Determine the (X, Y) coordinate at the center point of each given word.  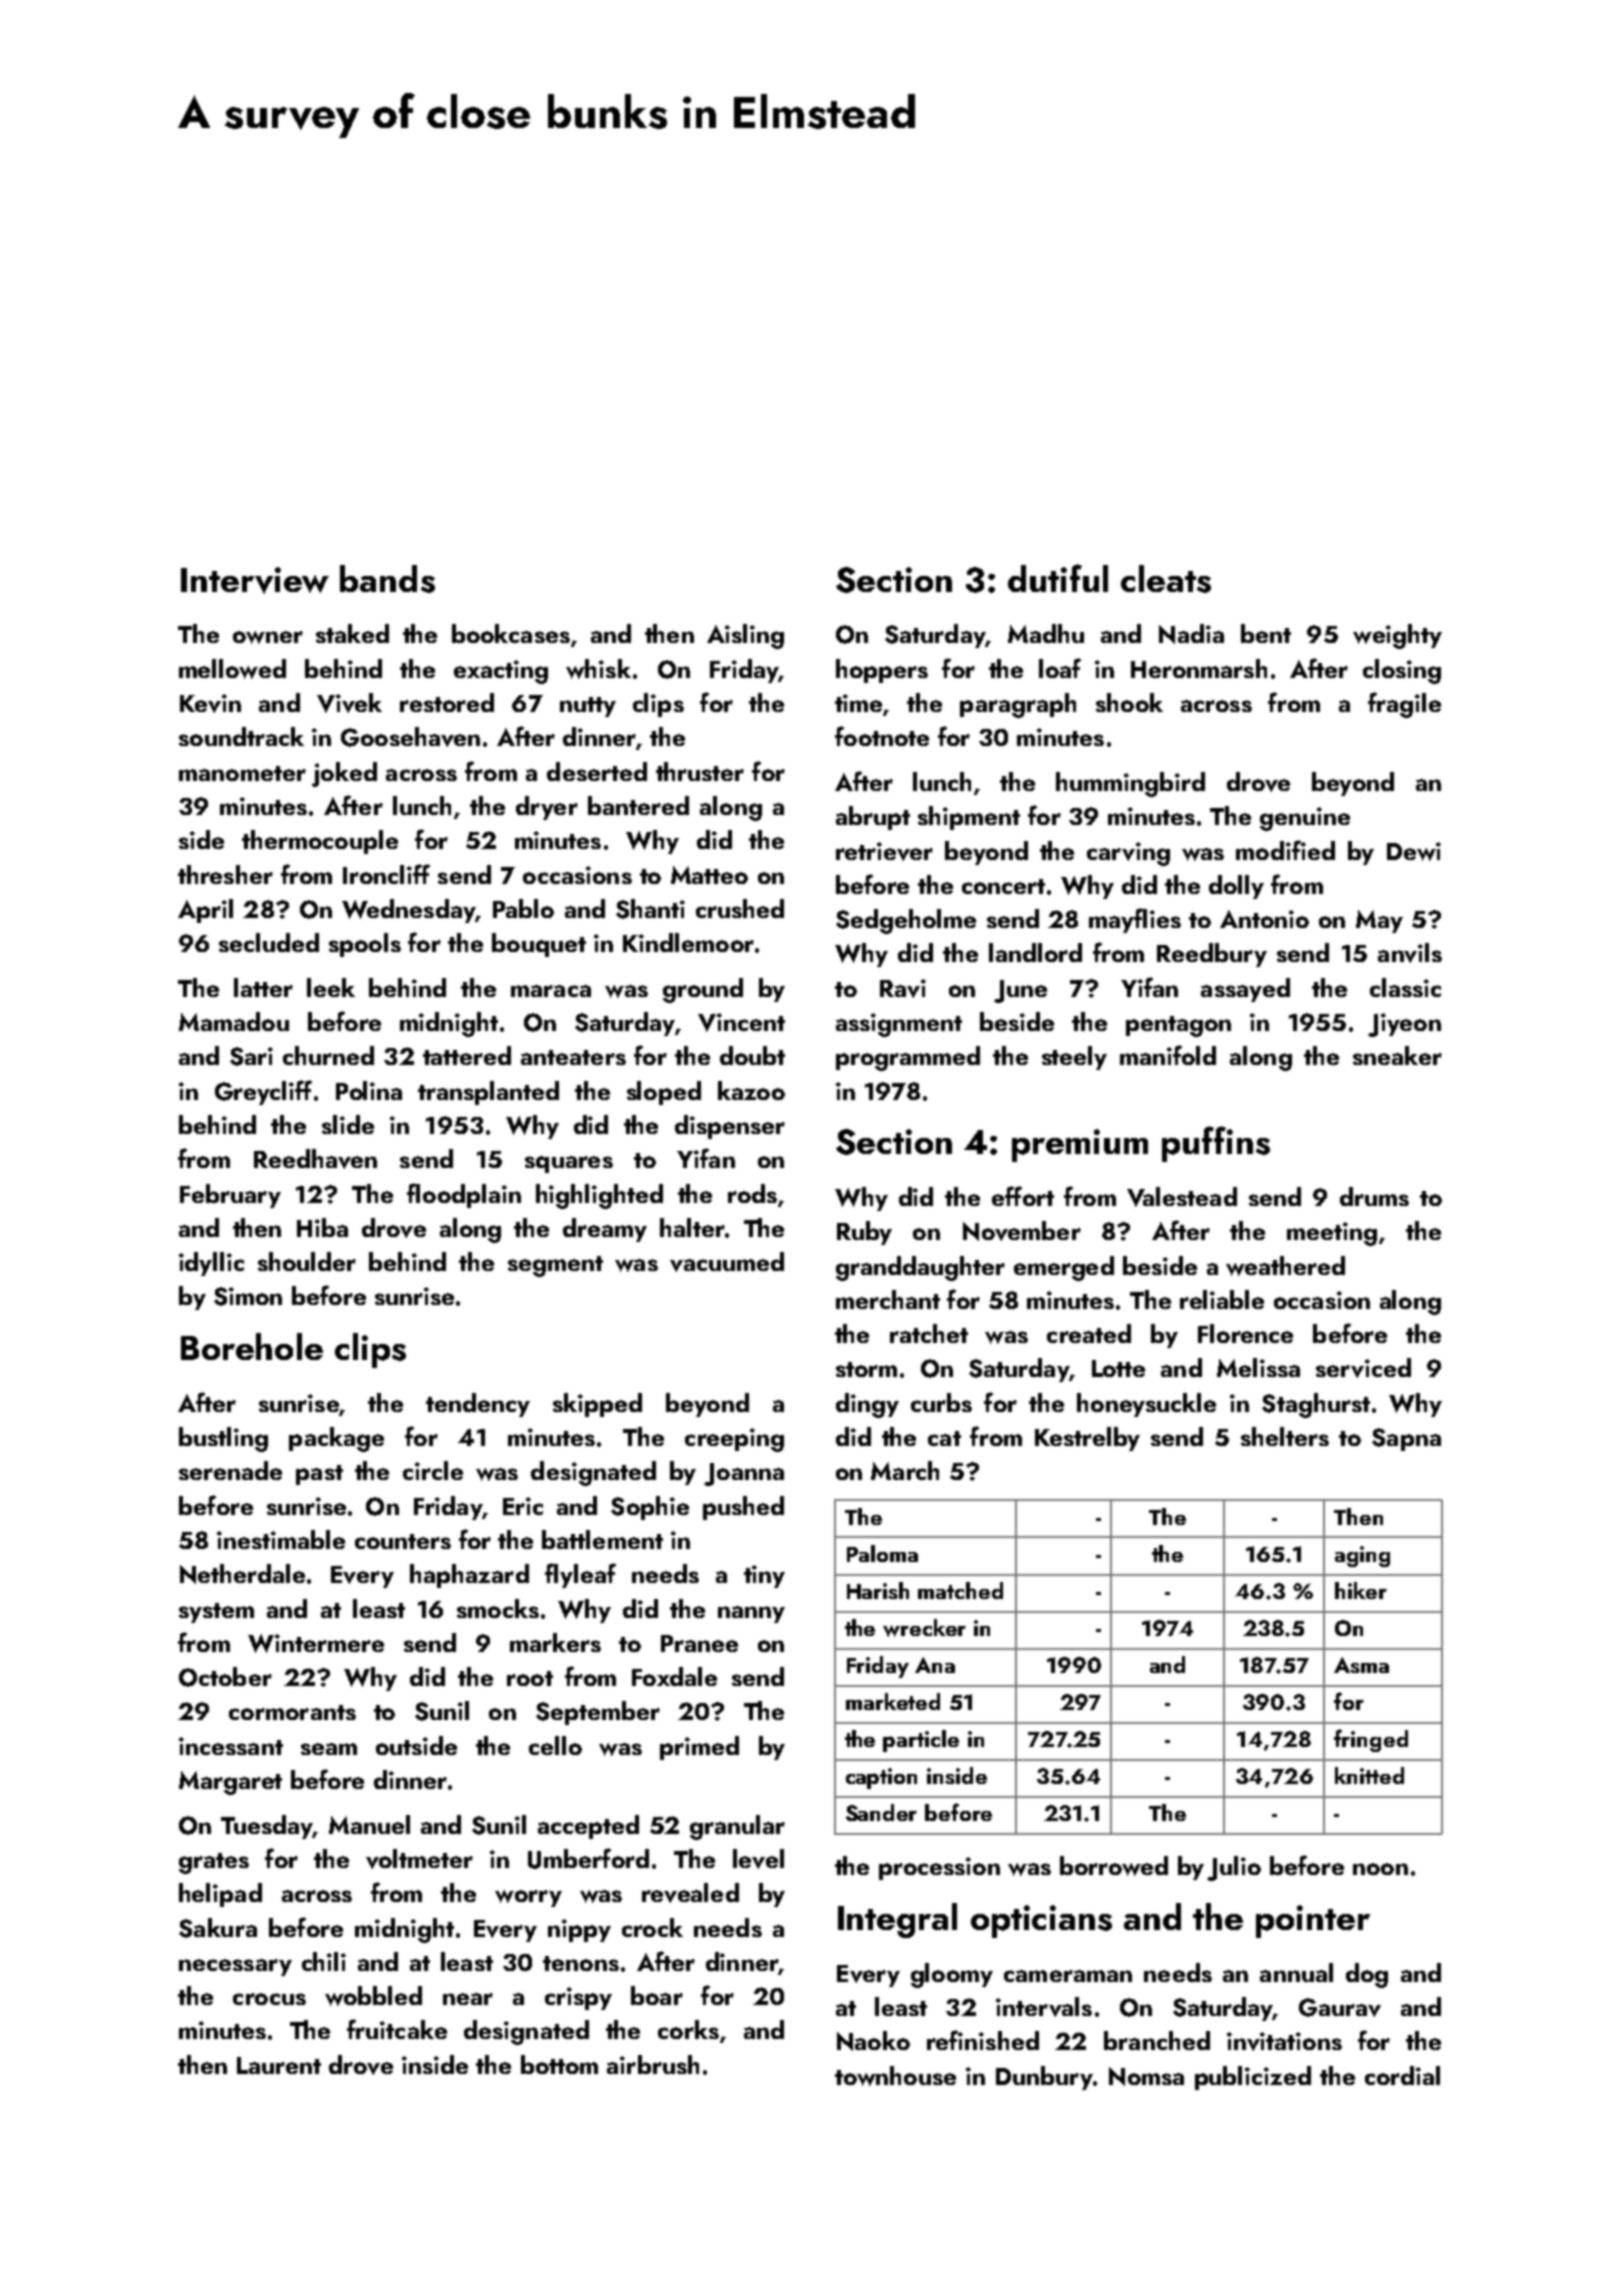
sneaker (1397, 1055)
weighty (1397, 636)
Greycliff (263, 1092)
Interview (255, 580)
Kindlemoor (688, 942)
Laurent (279, 2065)
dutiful (1058, 578)
